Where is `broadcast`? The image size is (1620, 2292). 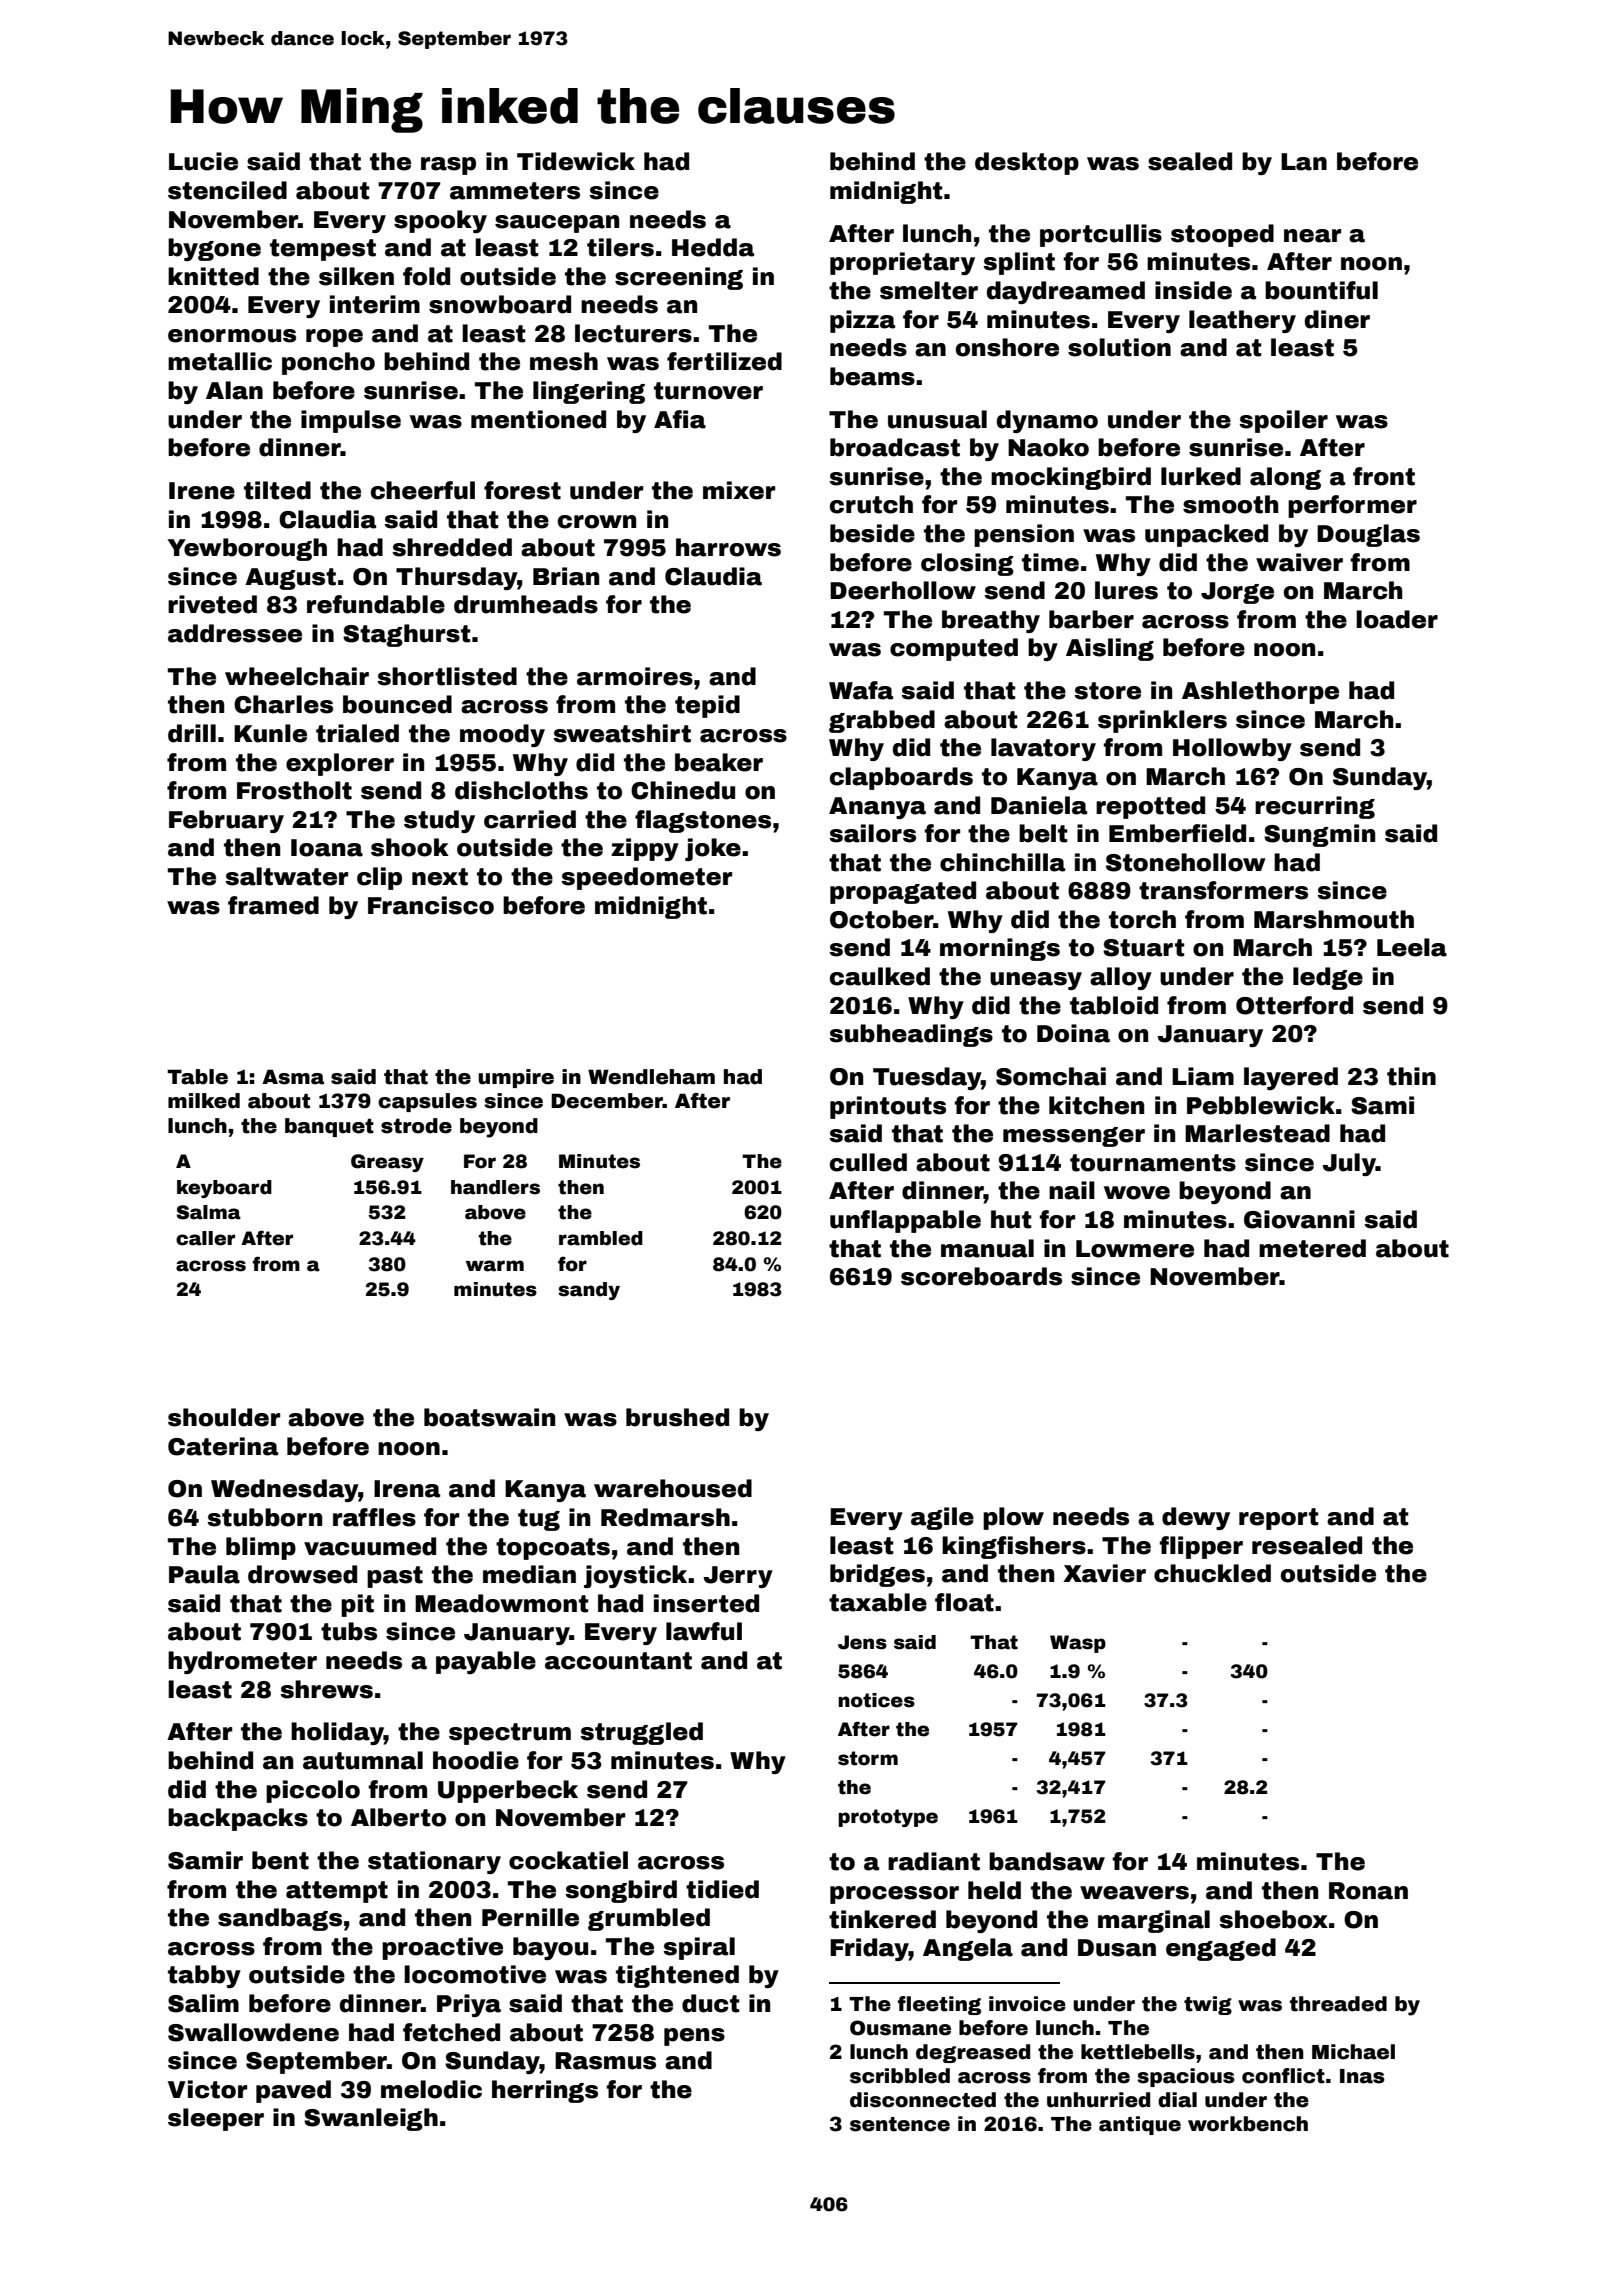
broadcast is located at coordinates (895, 447).
